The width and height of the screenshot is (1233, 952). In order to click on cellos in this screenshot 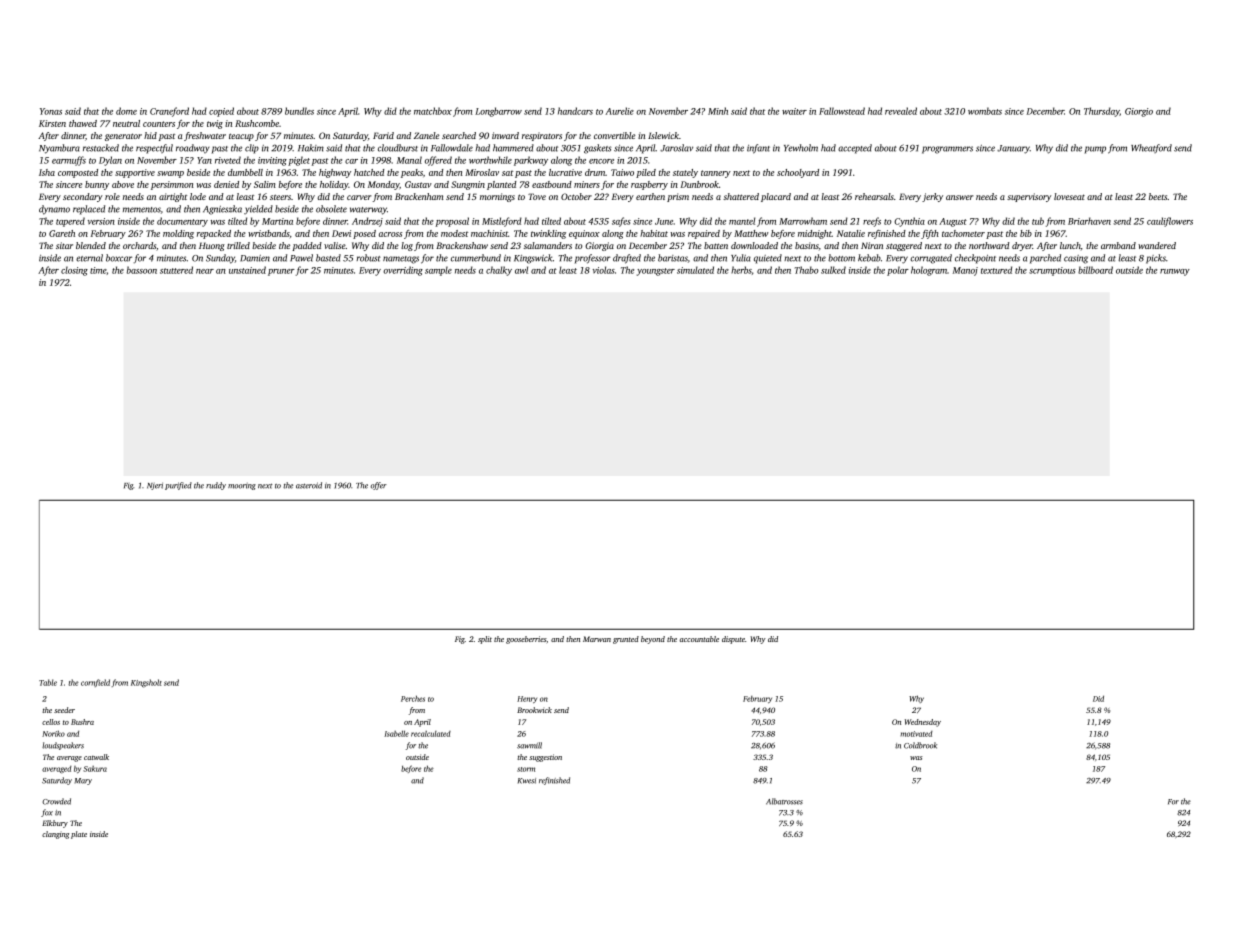, I will do `click(51, 722)`.
